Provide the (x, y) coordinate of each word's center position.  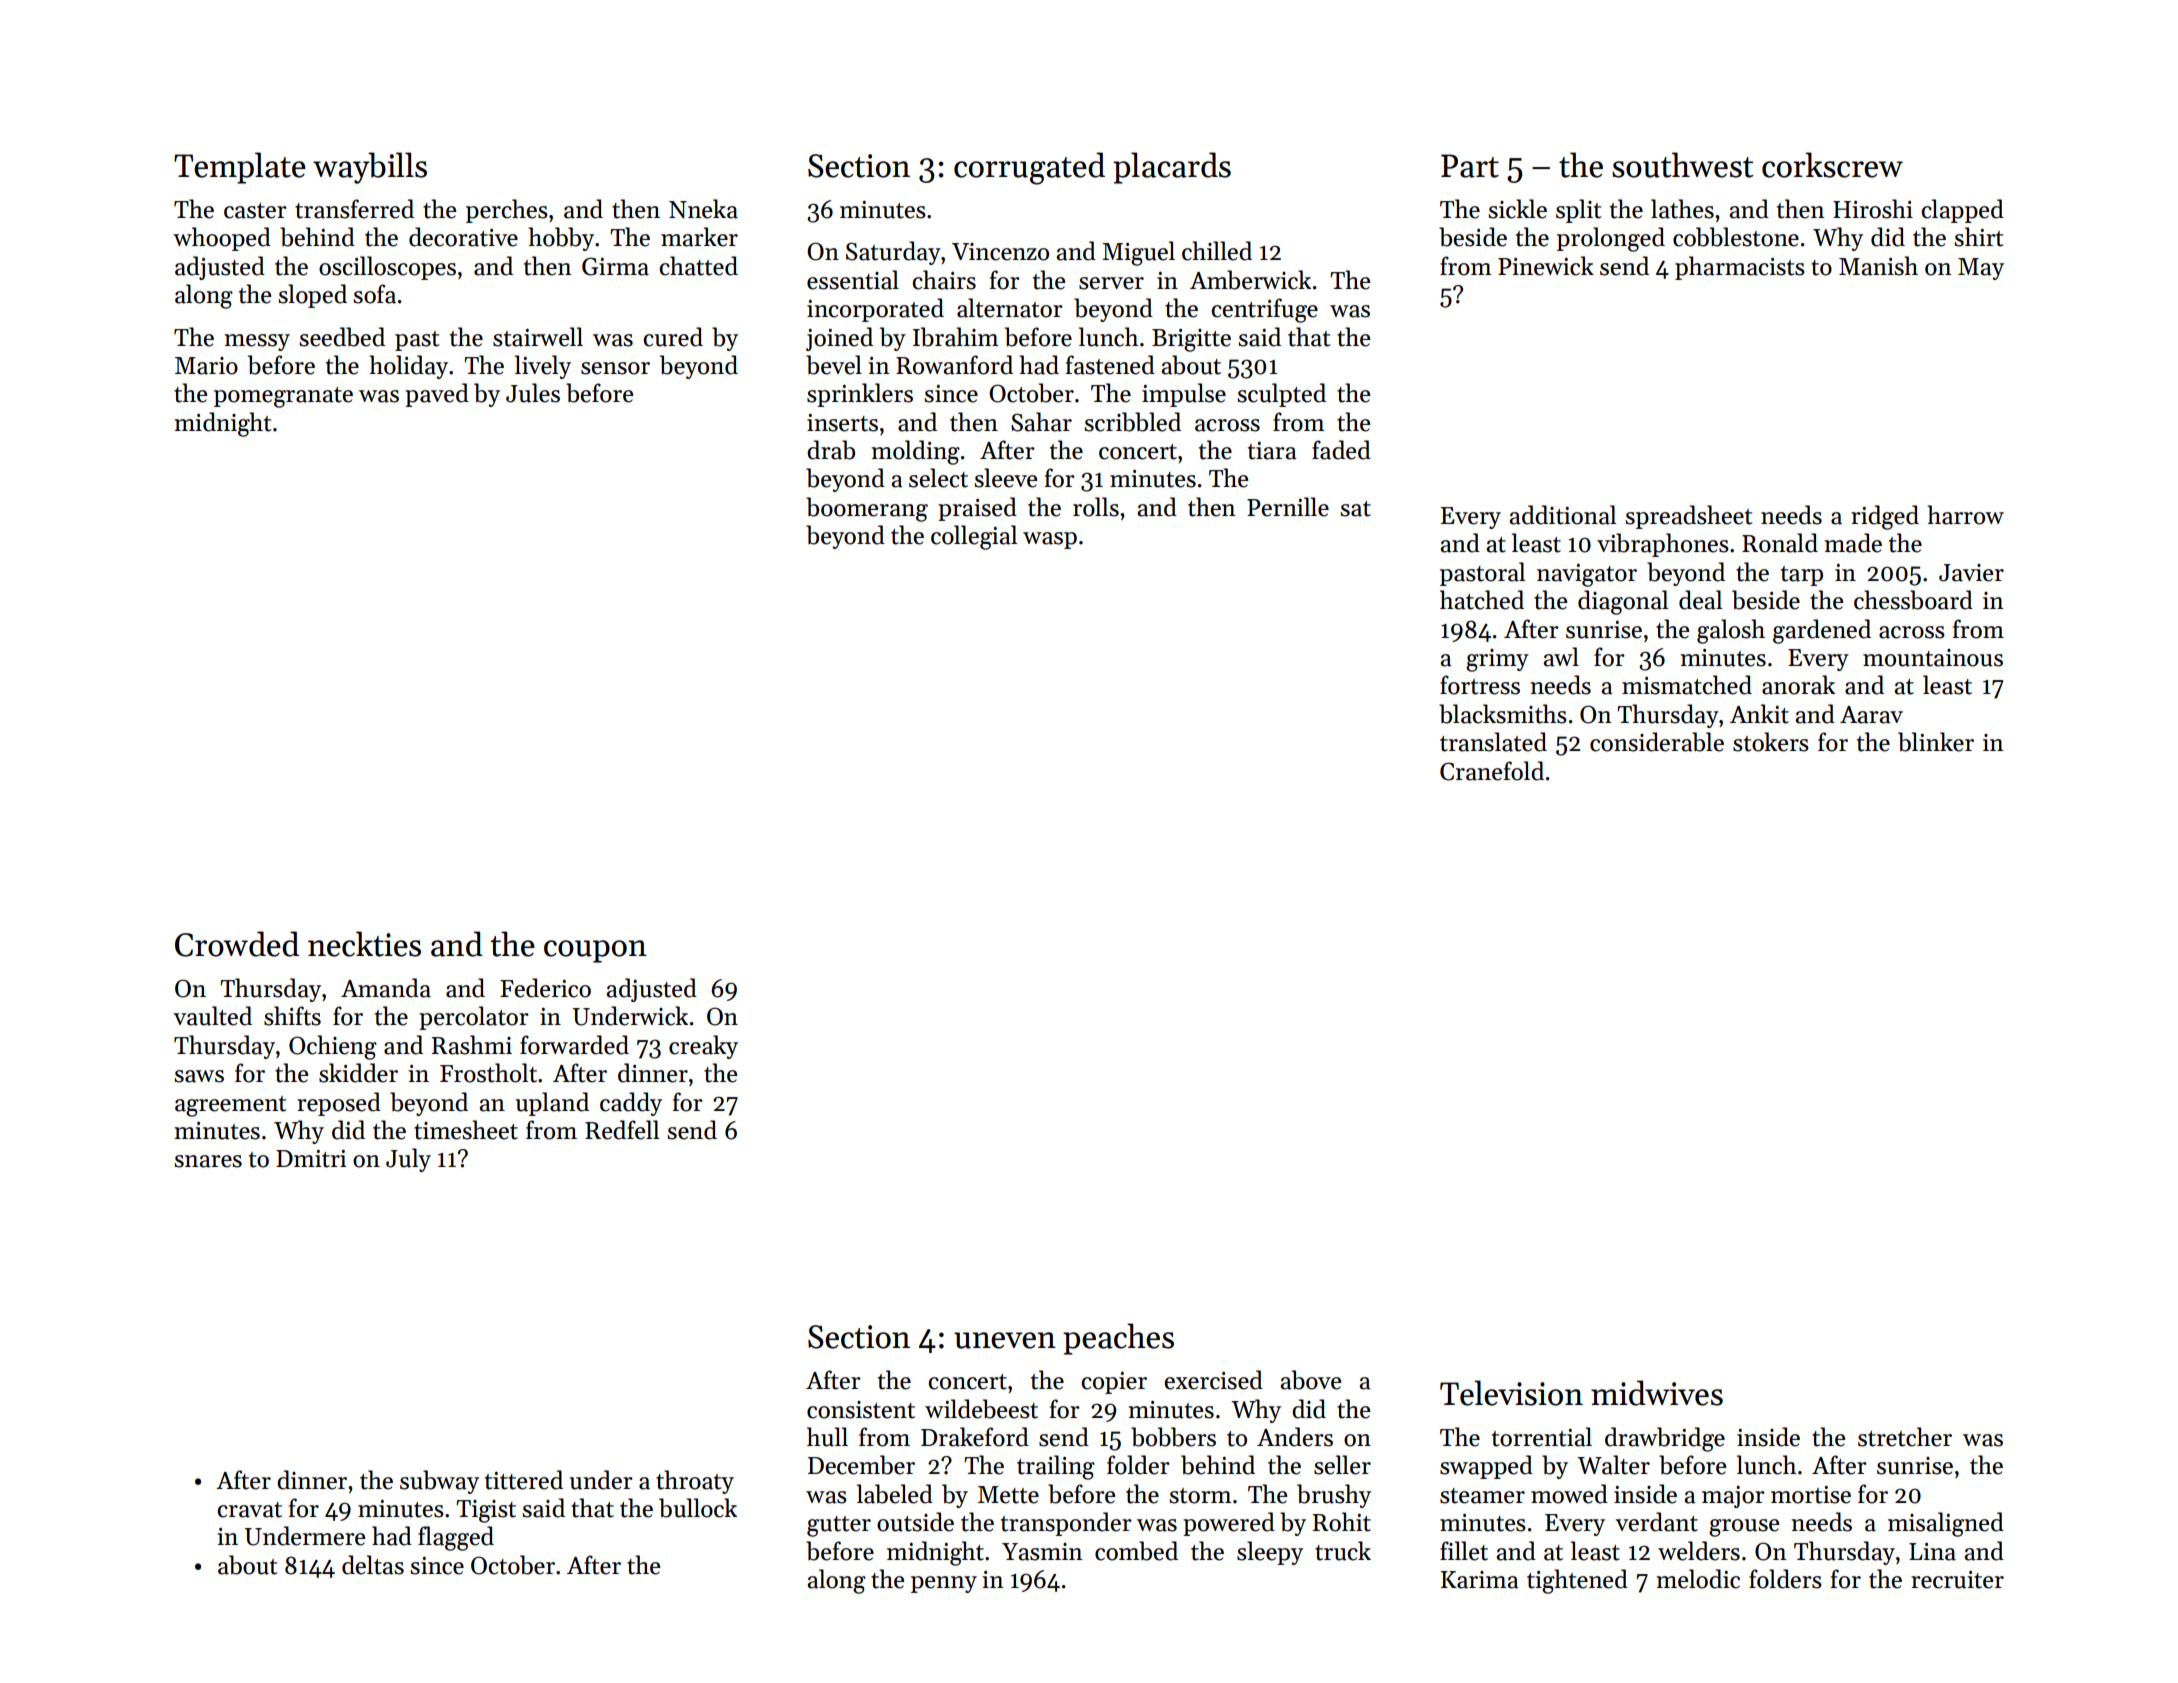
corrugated (1029, 168)
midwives (1657, 1393)
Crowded (237, 944)
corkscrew (1832, 165)
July (408, 1160)
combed (1136, 1551)
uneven (1005, 1340)
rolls (1096, 507)
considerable (1657, 742)
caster (255, 211)
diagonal (1623, 602)
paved (437, 395)
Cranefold (1492, 771)
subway (439, 1482)
